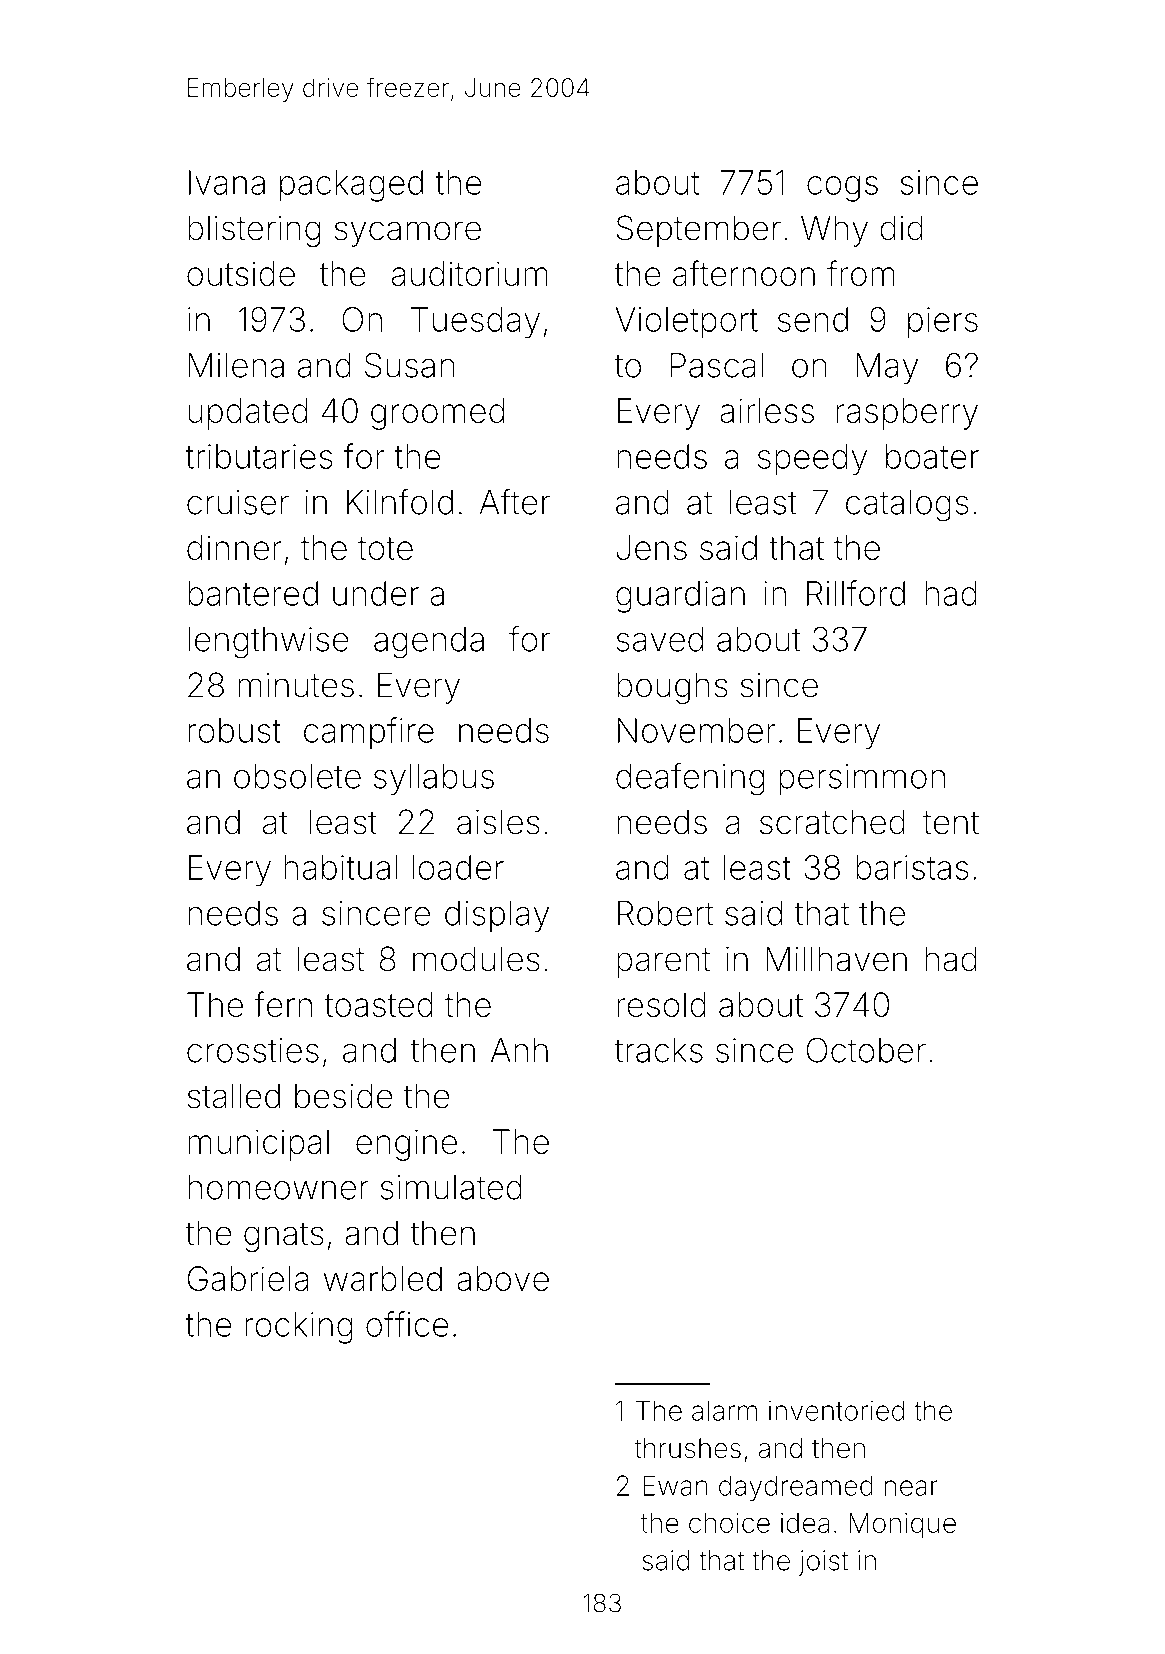  Describe the element at coordinates (866, 1050) in the page. I see `October` at that location.
